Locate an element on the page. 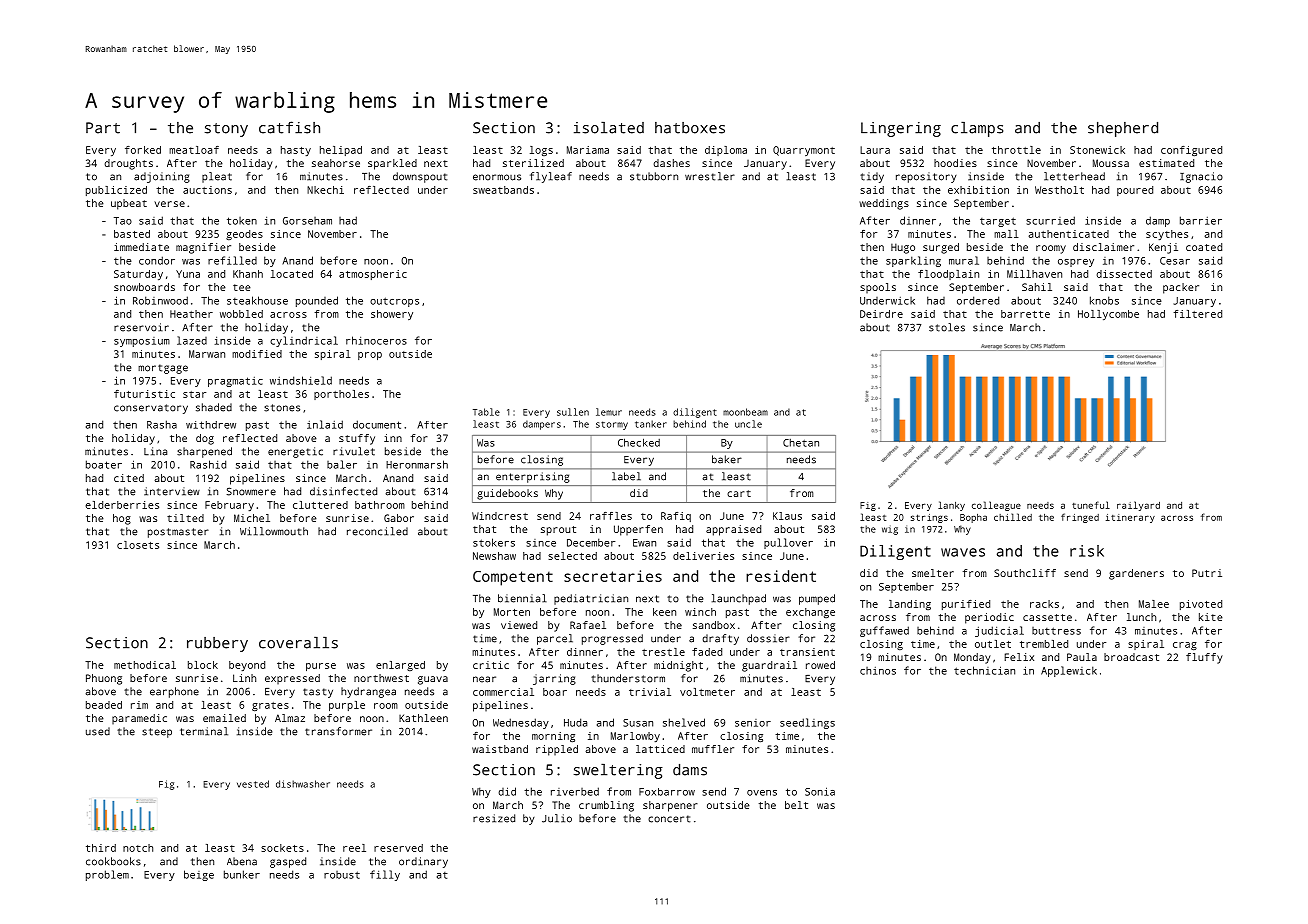  upbeat is located at coordinates (129, 204).
